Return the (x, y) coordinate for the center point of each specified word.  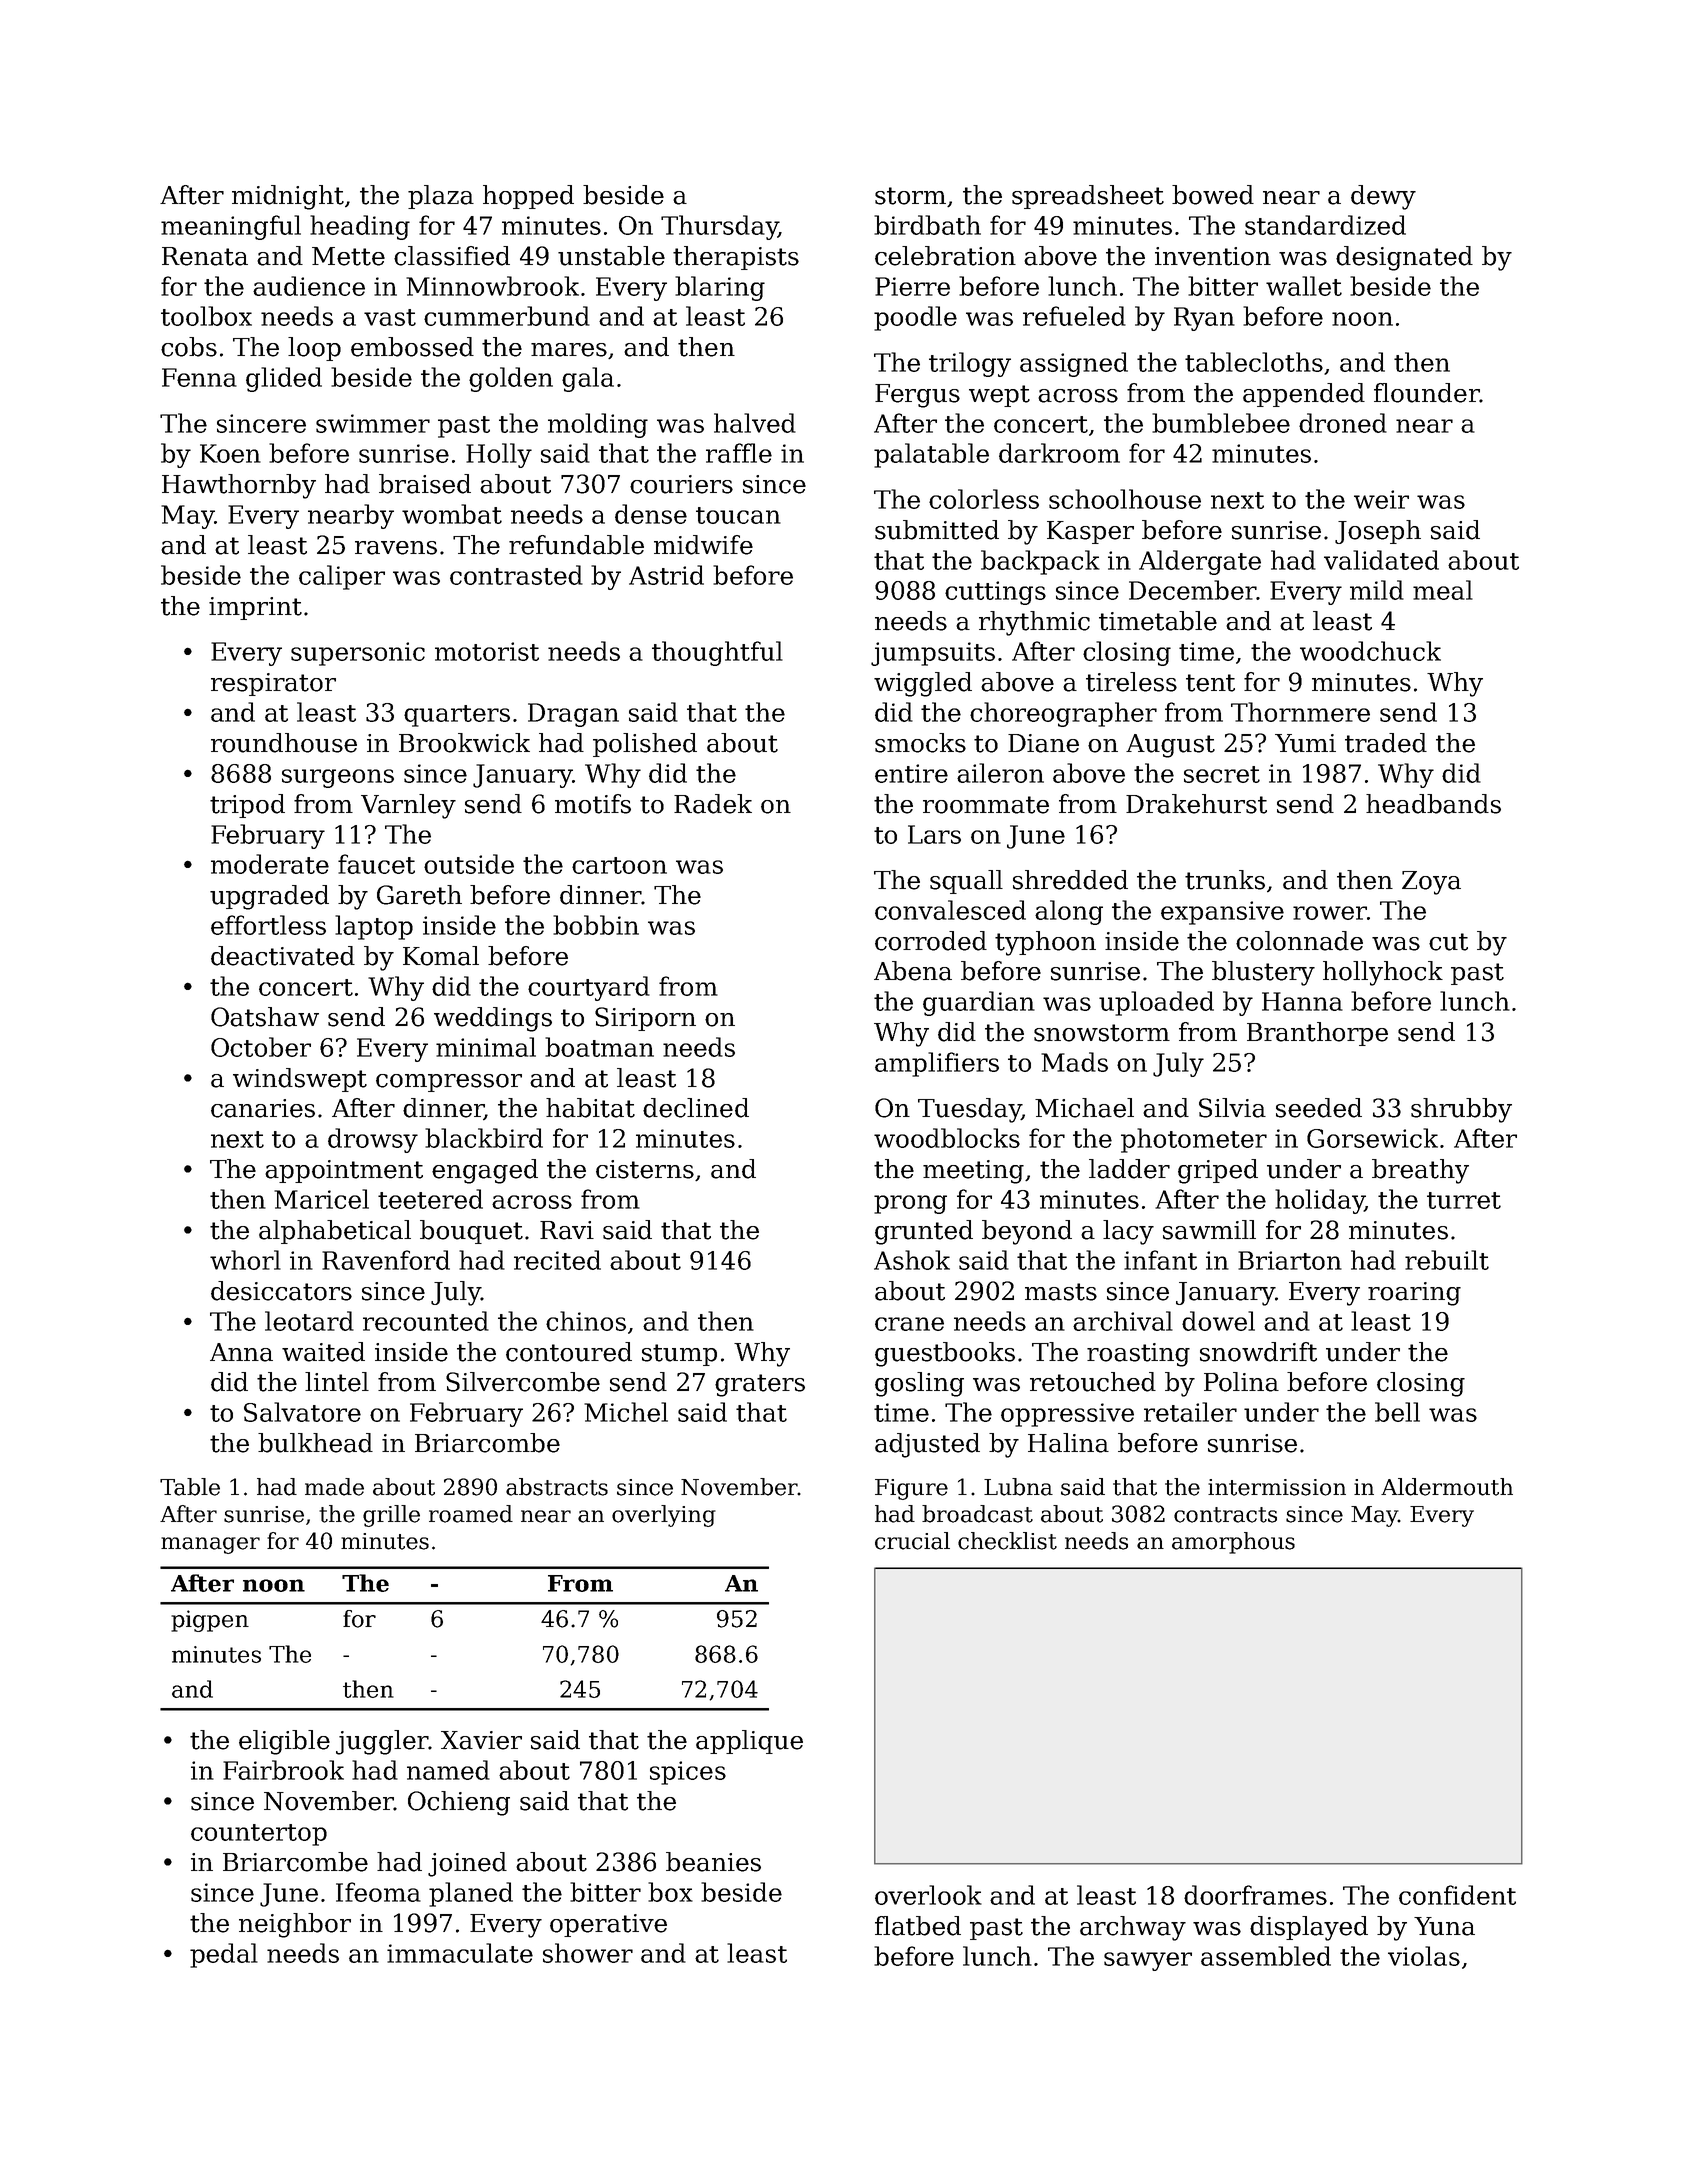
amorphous (1233, 1543)
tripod (247, 806)
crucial (912, 1541)
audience (309, 286)
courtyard (589, 988)
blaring (720, 288)
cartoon (619, 865)
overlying (664, 1516)
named (448, 1770)
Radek (713, 804)
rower (1330, 913)
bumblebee (1221, 423)
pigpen (210, 1621)
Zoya (1431, 883)
